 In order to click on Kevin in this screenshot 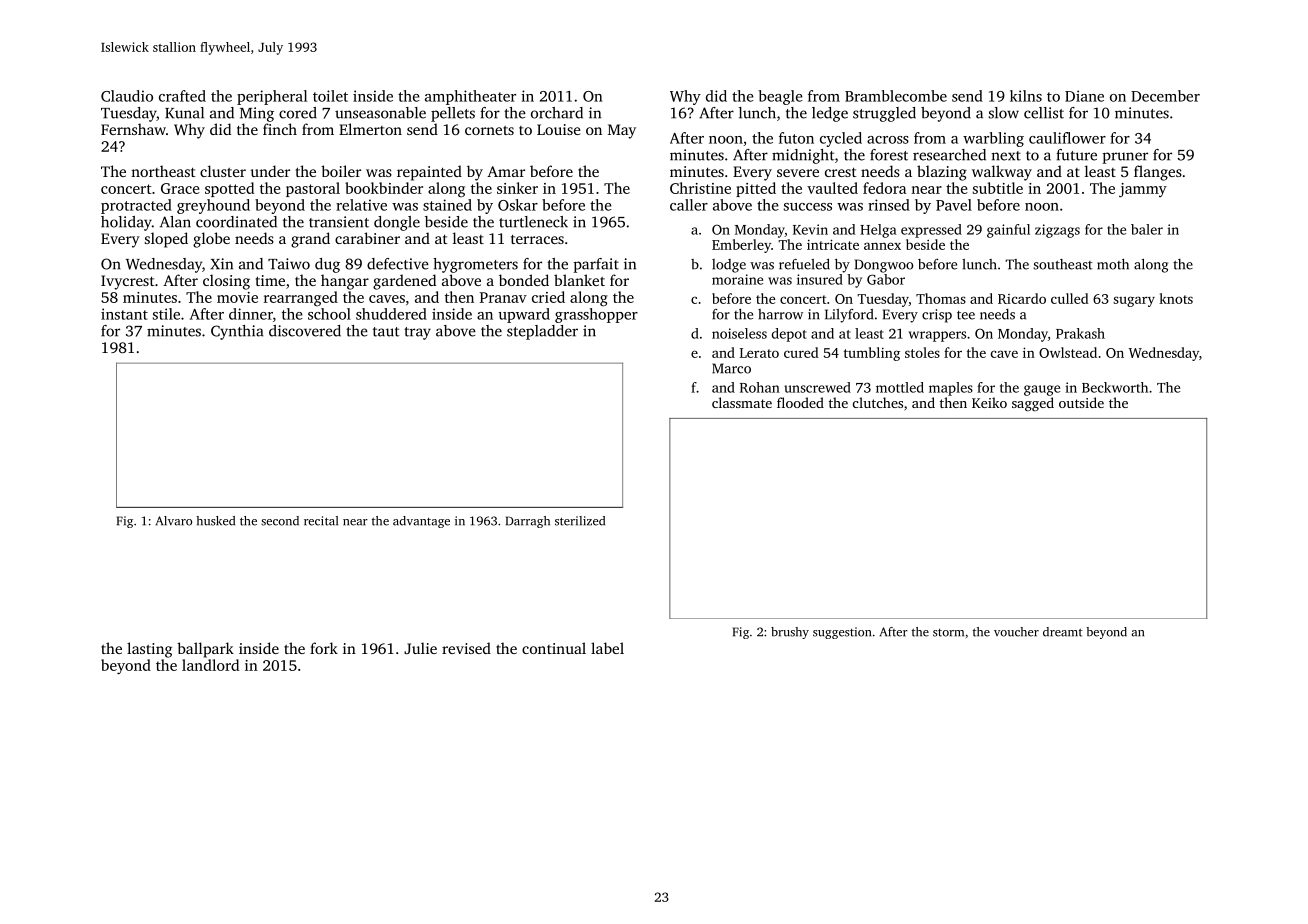, I will do `click(810, 229)`.
